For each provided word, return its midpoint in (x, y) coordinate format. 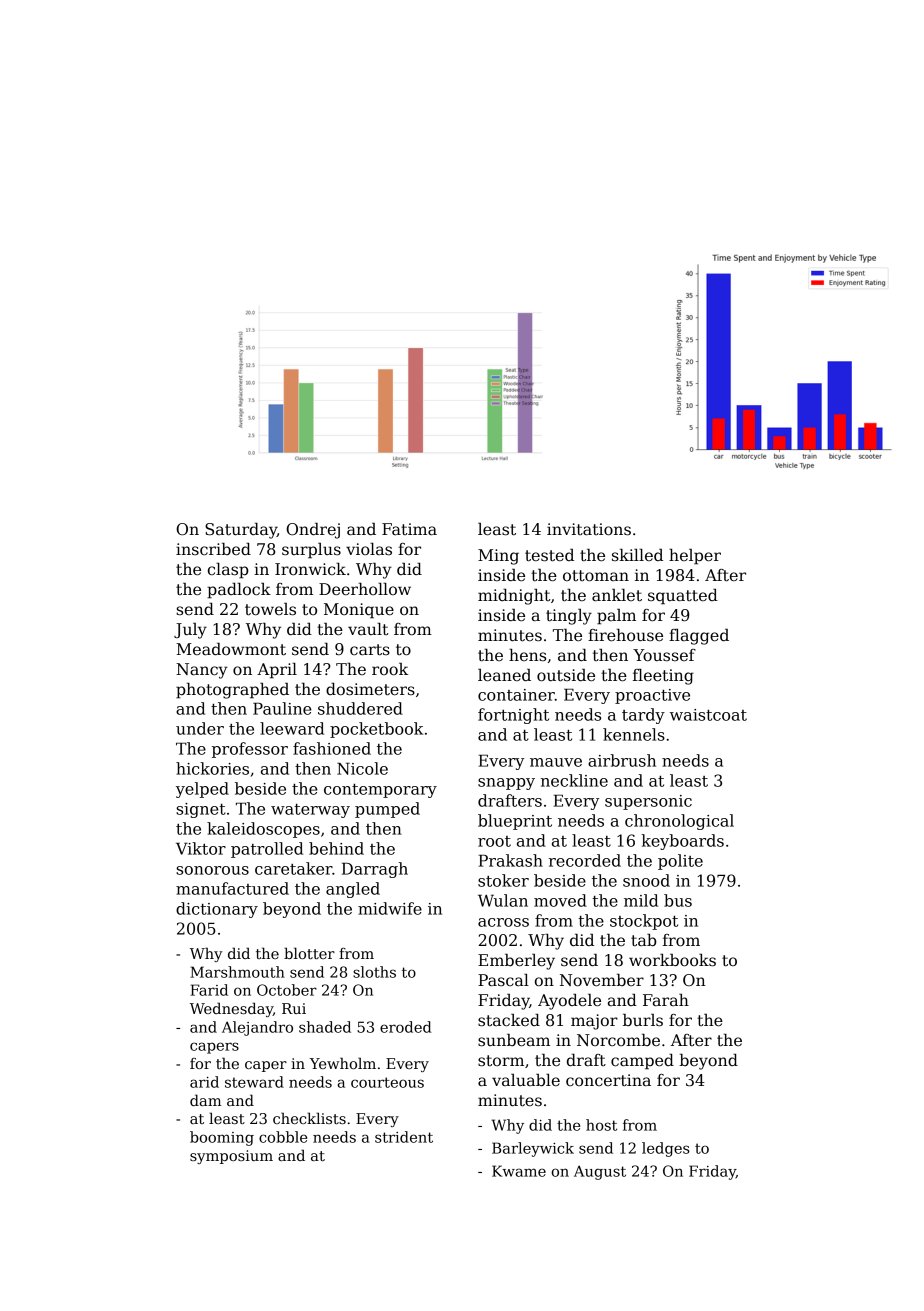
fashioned (332, 748)
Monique (359, 611)
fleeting (663, 677)
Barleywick (533, 1149)
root (494, 841)
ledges (666, 1149)
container (516, 695)
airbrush (622, 760)
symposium (231, 1157)
